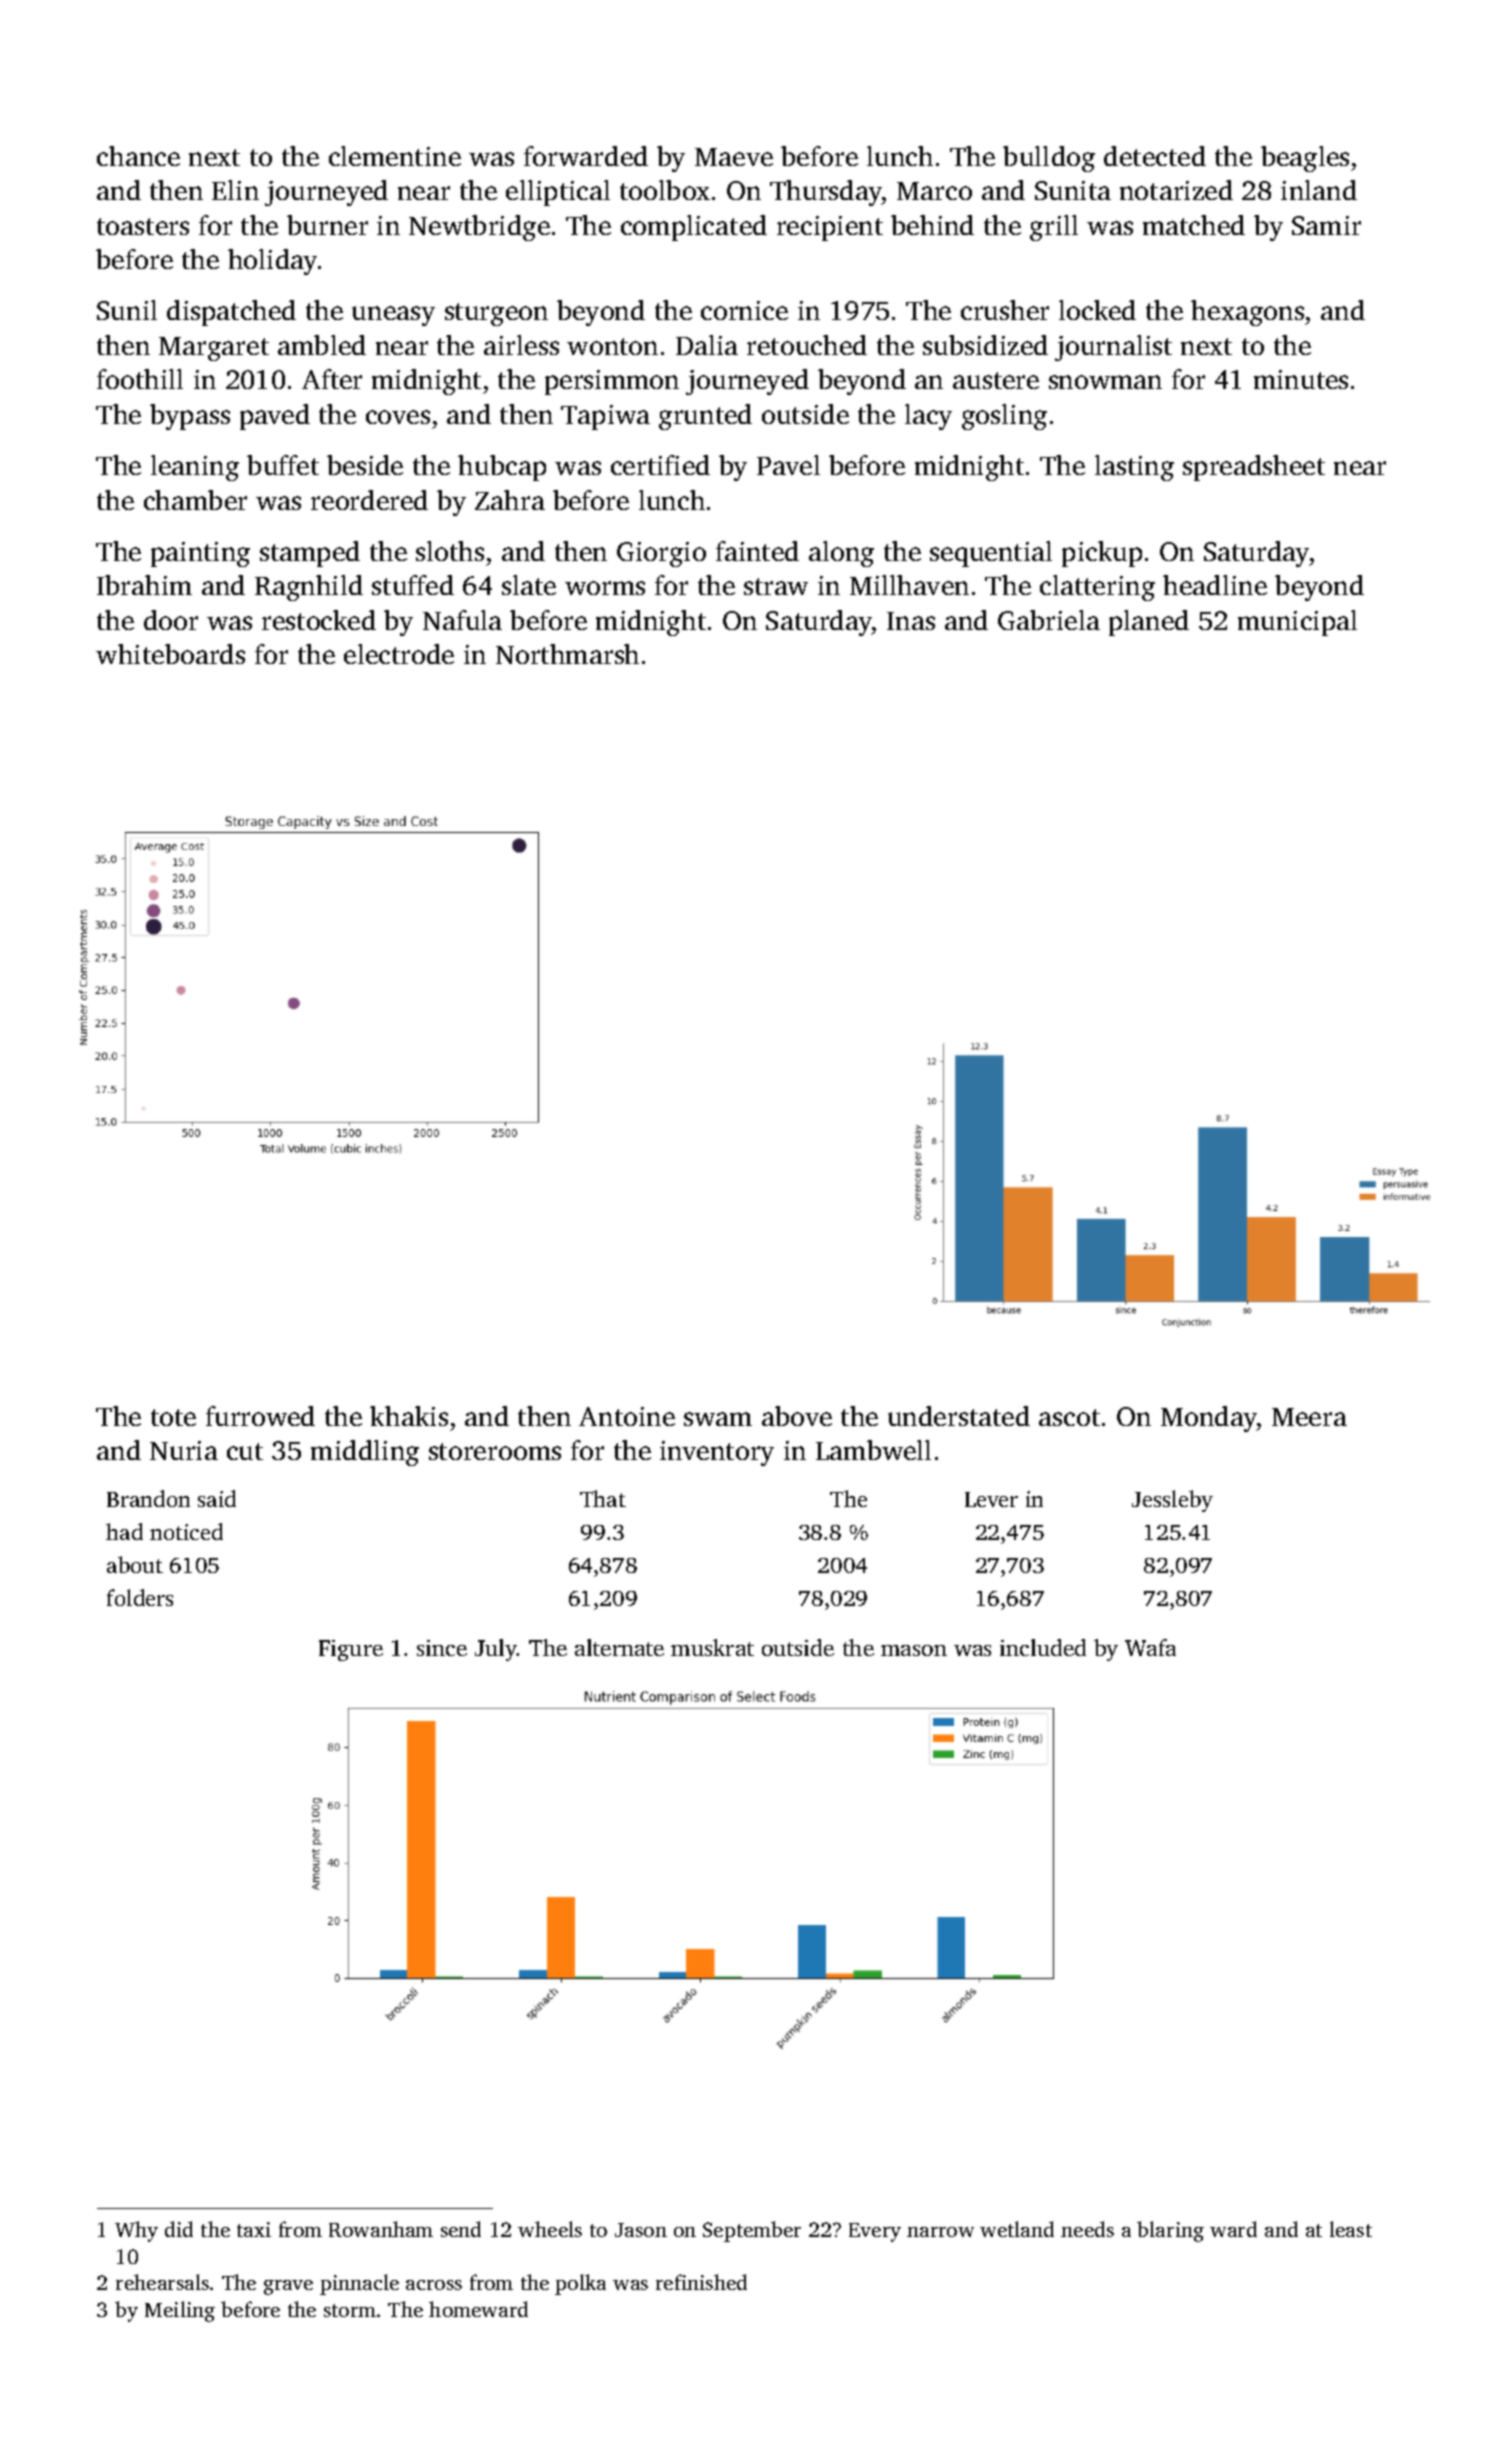 The image size is (1496, 2464). What do you see at coordinates (351, 1650) in the image?
I see `Figure` at bounding box center [351, 1650].
